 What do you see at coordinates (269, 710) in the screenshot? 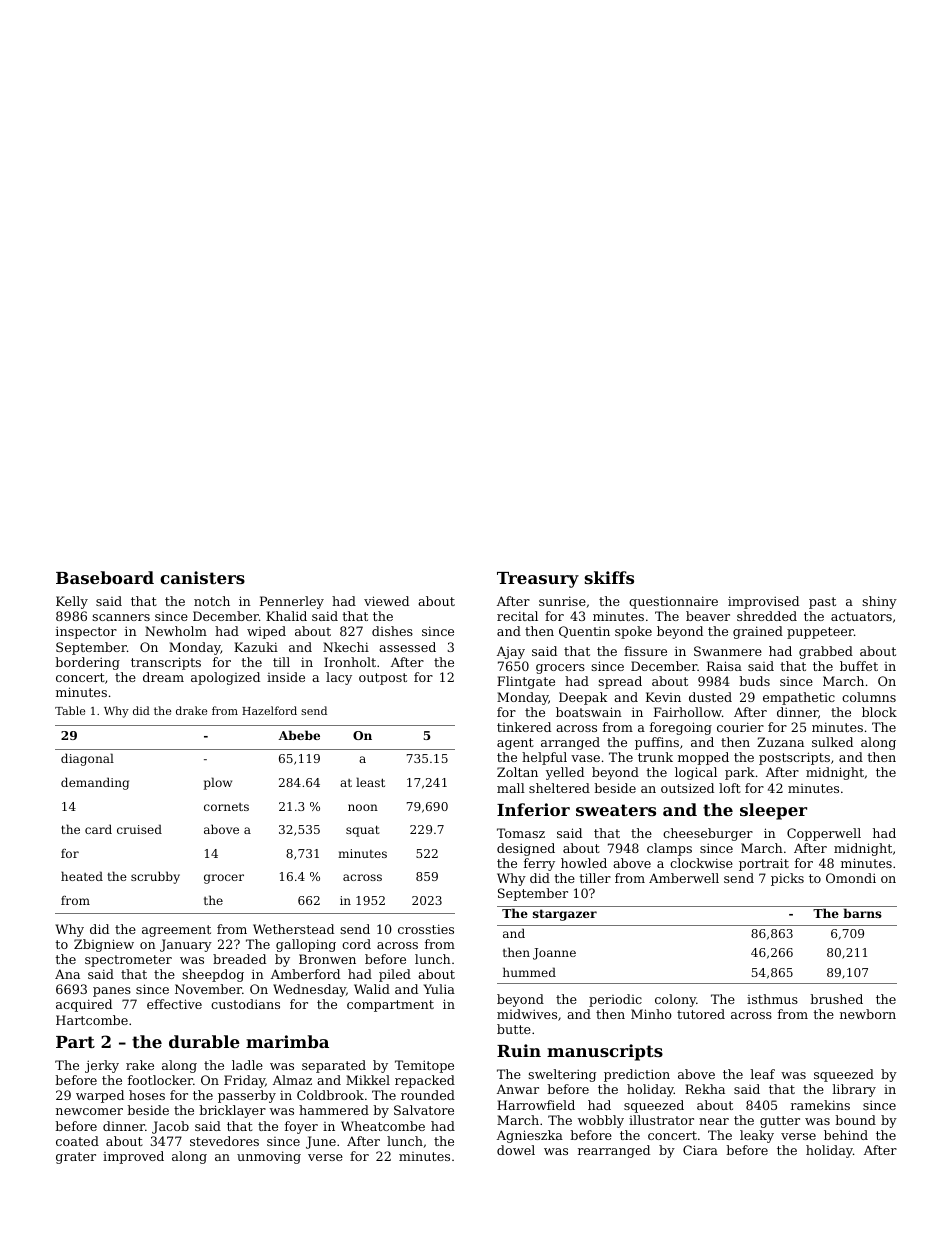
I see `Hazelford` at bounding box center [269, 710].
